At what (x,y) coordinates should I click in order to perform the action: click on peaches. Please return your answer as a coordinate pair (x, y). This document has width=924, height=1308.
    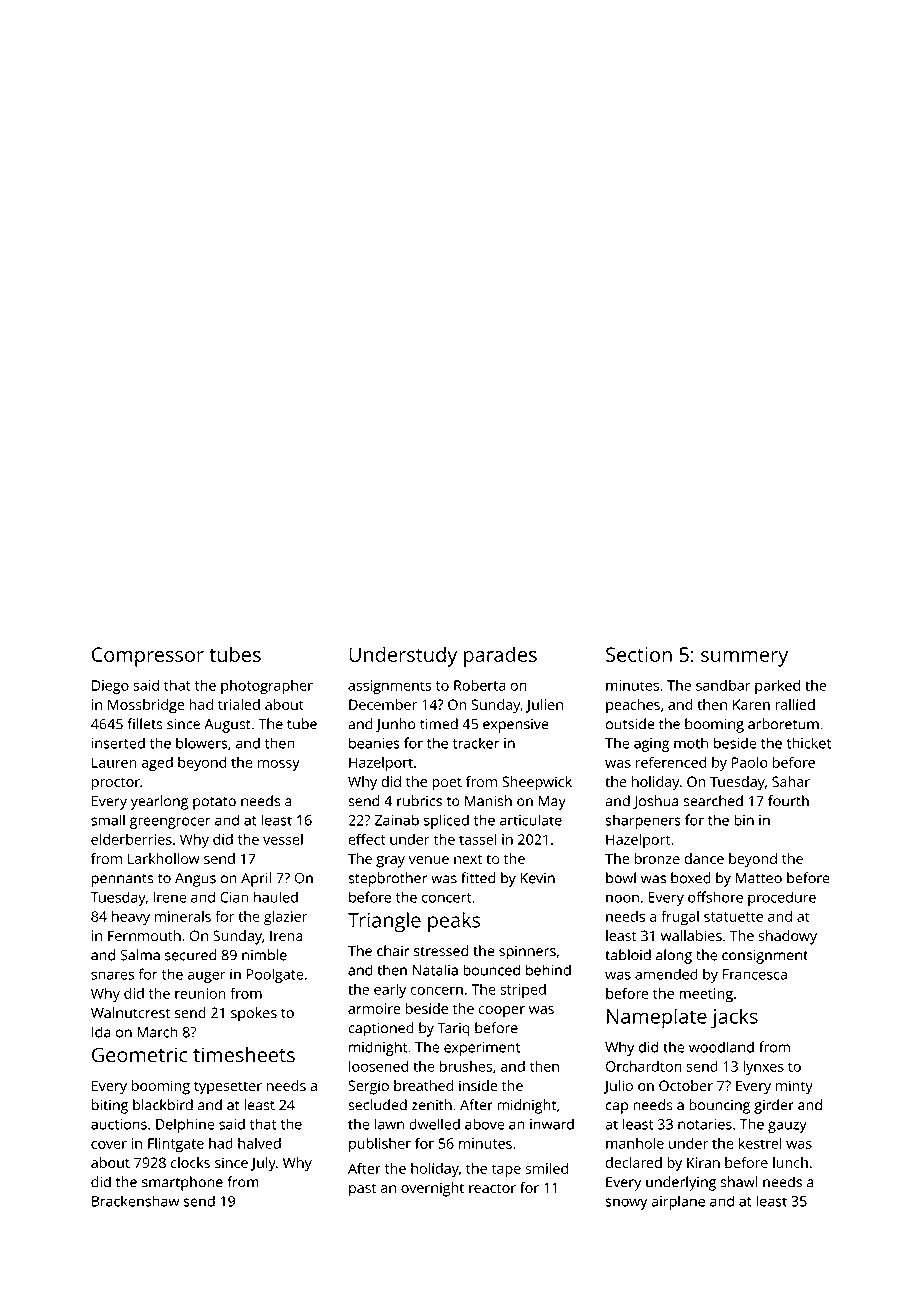
    Looking at the image, I should click on (633, 706).
